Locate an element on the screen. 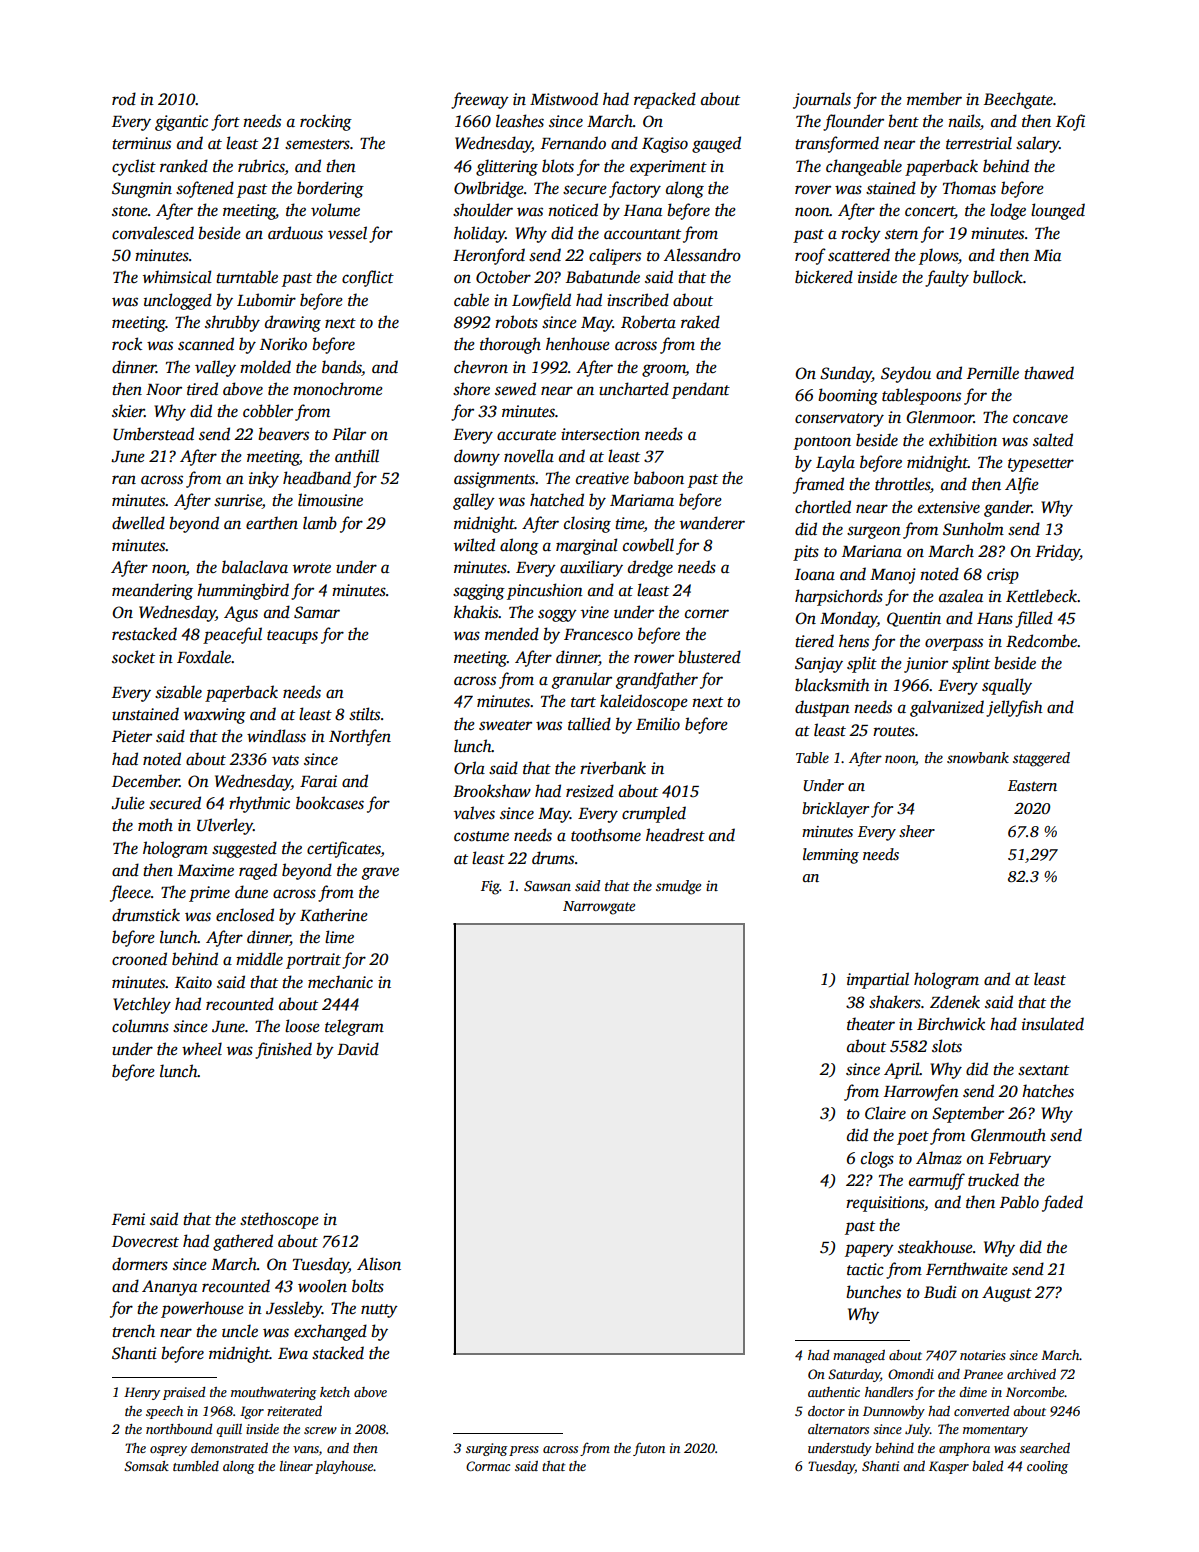 The width and height of the screenshot is (1199, 1552). loose is located at coordinates (302, 1026).
